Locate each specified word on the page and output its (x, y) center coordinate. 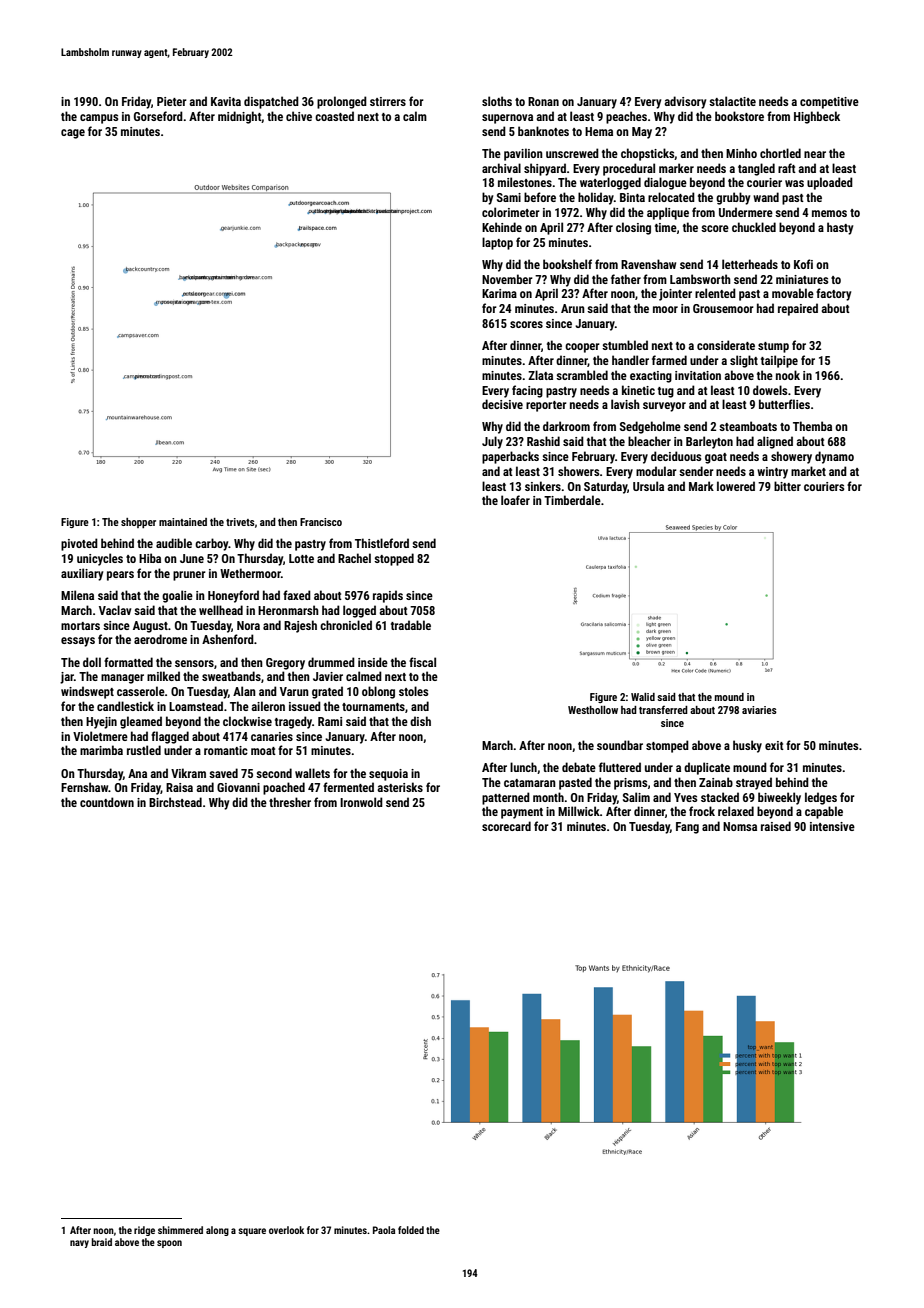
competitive (829, 103)
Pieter (172, 101)
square (252, 1232)
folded (411, 1230)
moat (263, 751)
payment (522, 813)
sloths (497, 101)
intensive (832, 826)
